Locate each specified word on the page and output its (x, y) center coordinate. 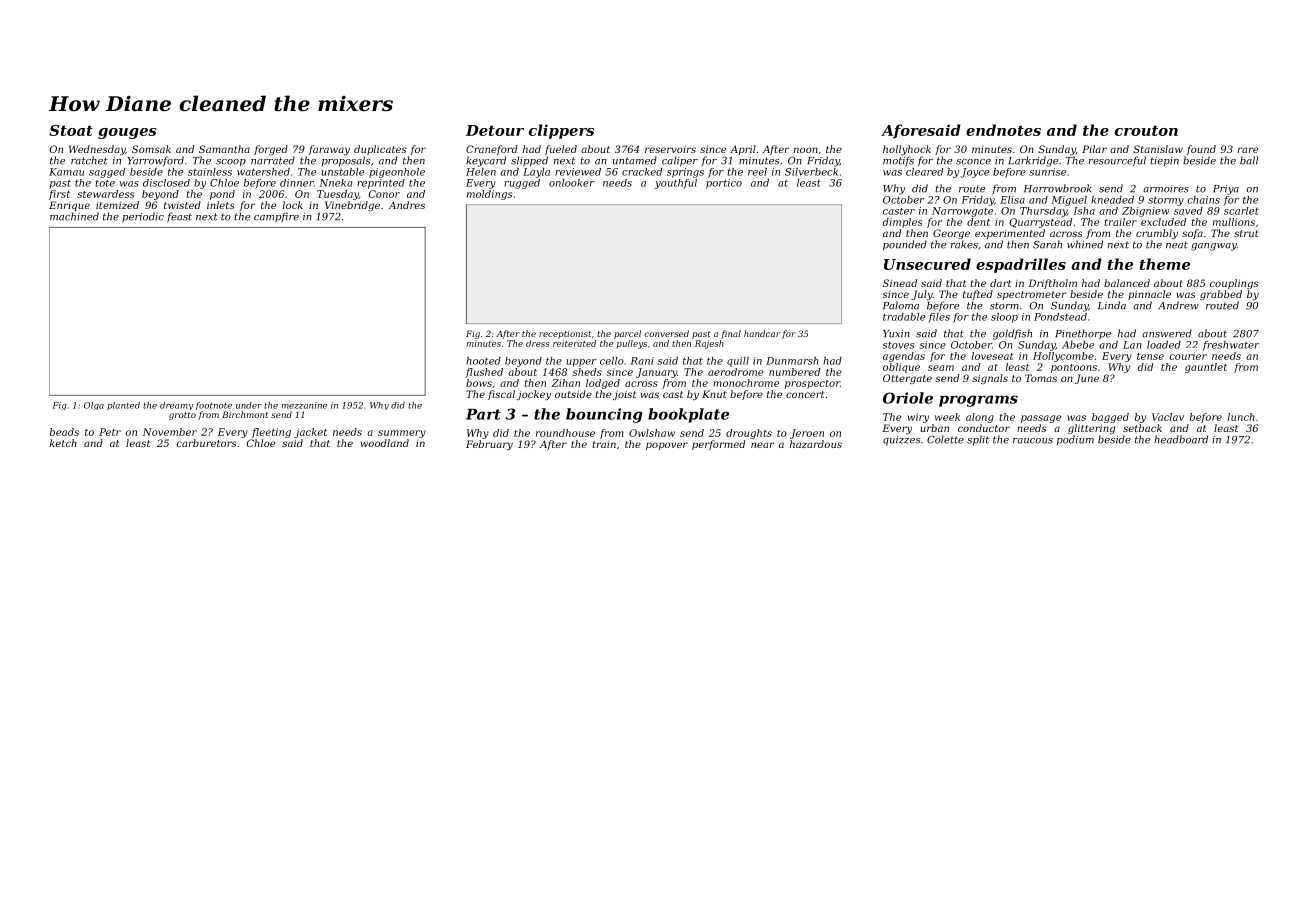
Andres (407, 205)
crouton (1146, 130)
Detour (495, 130)
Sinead (900, 283)
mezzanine (304, 405)
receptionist (565, 335)
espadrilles (1021, 265)
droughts (749, 434)
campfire (276, 217)
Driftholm (1052, 284)
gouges (127, 133)
